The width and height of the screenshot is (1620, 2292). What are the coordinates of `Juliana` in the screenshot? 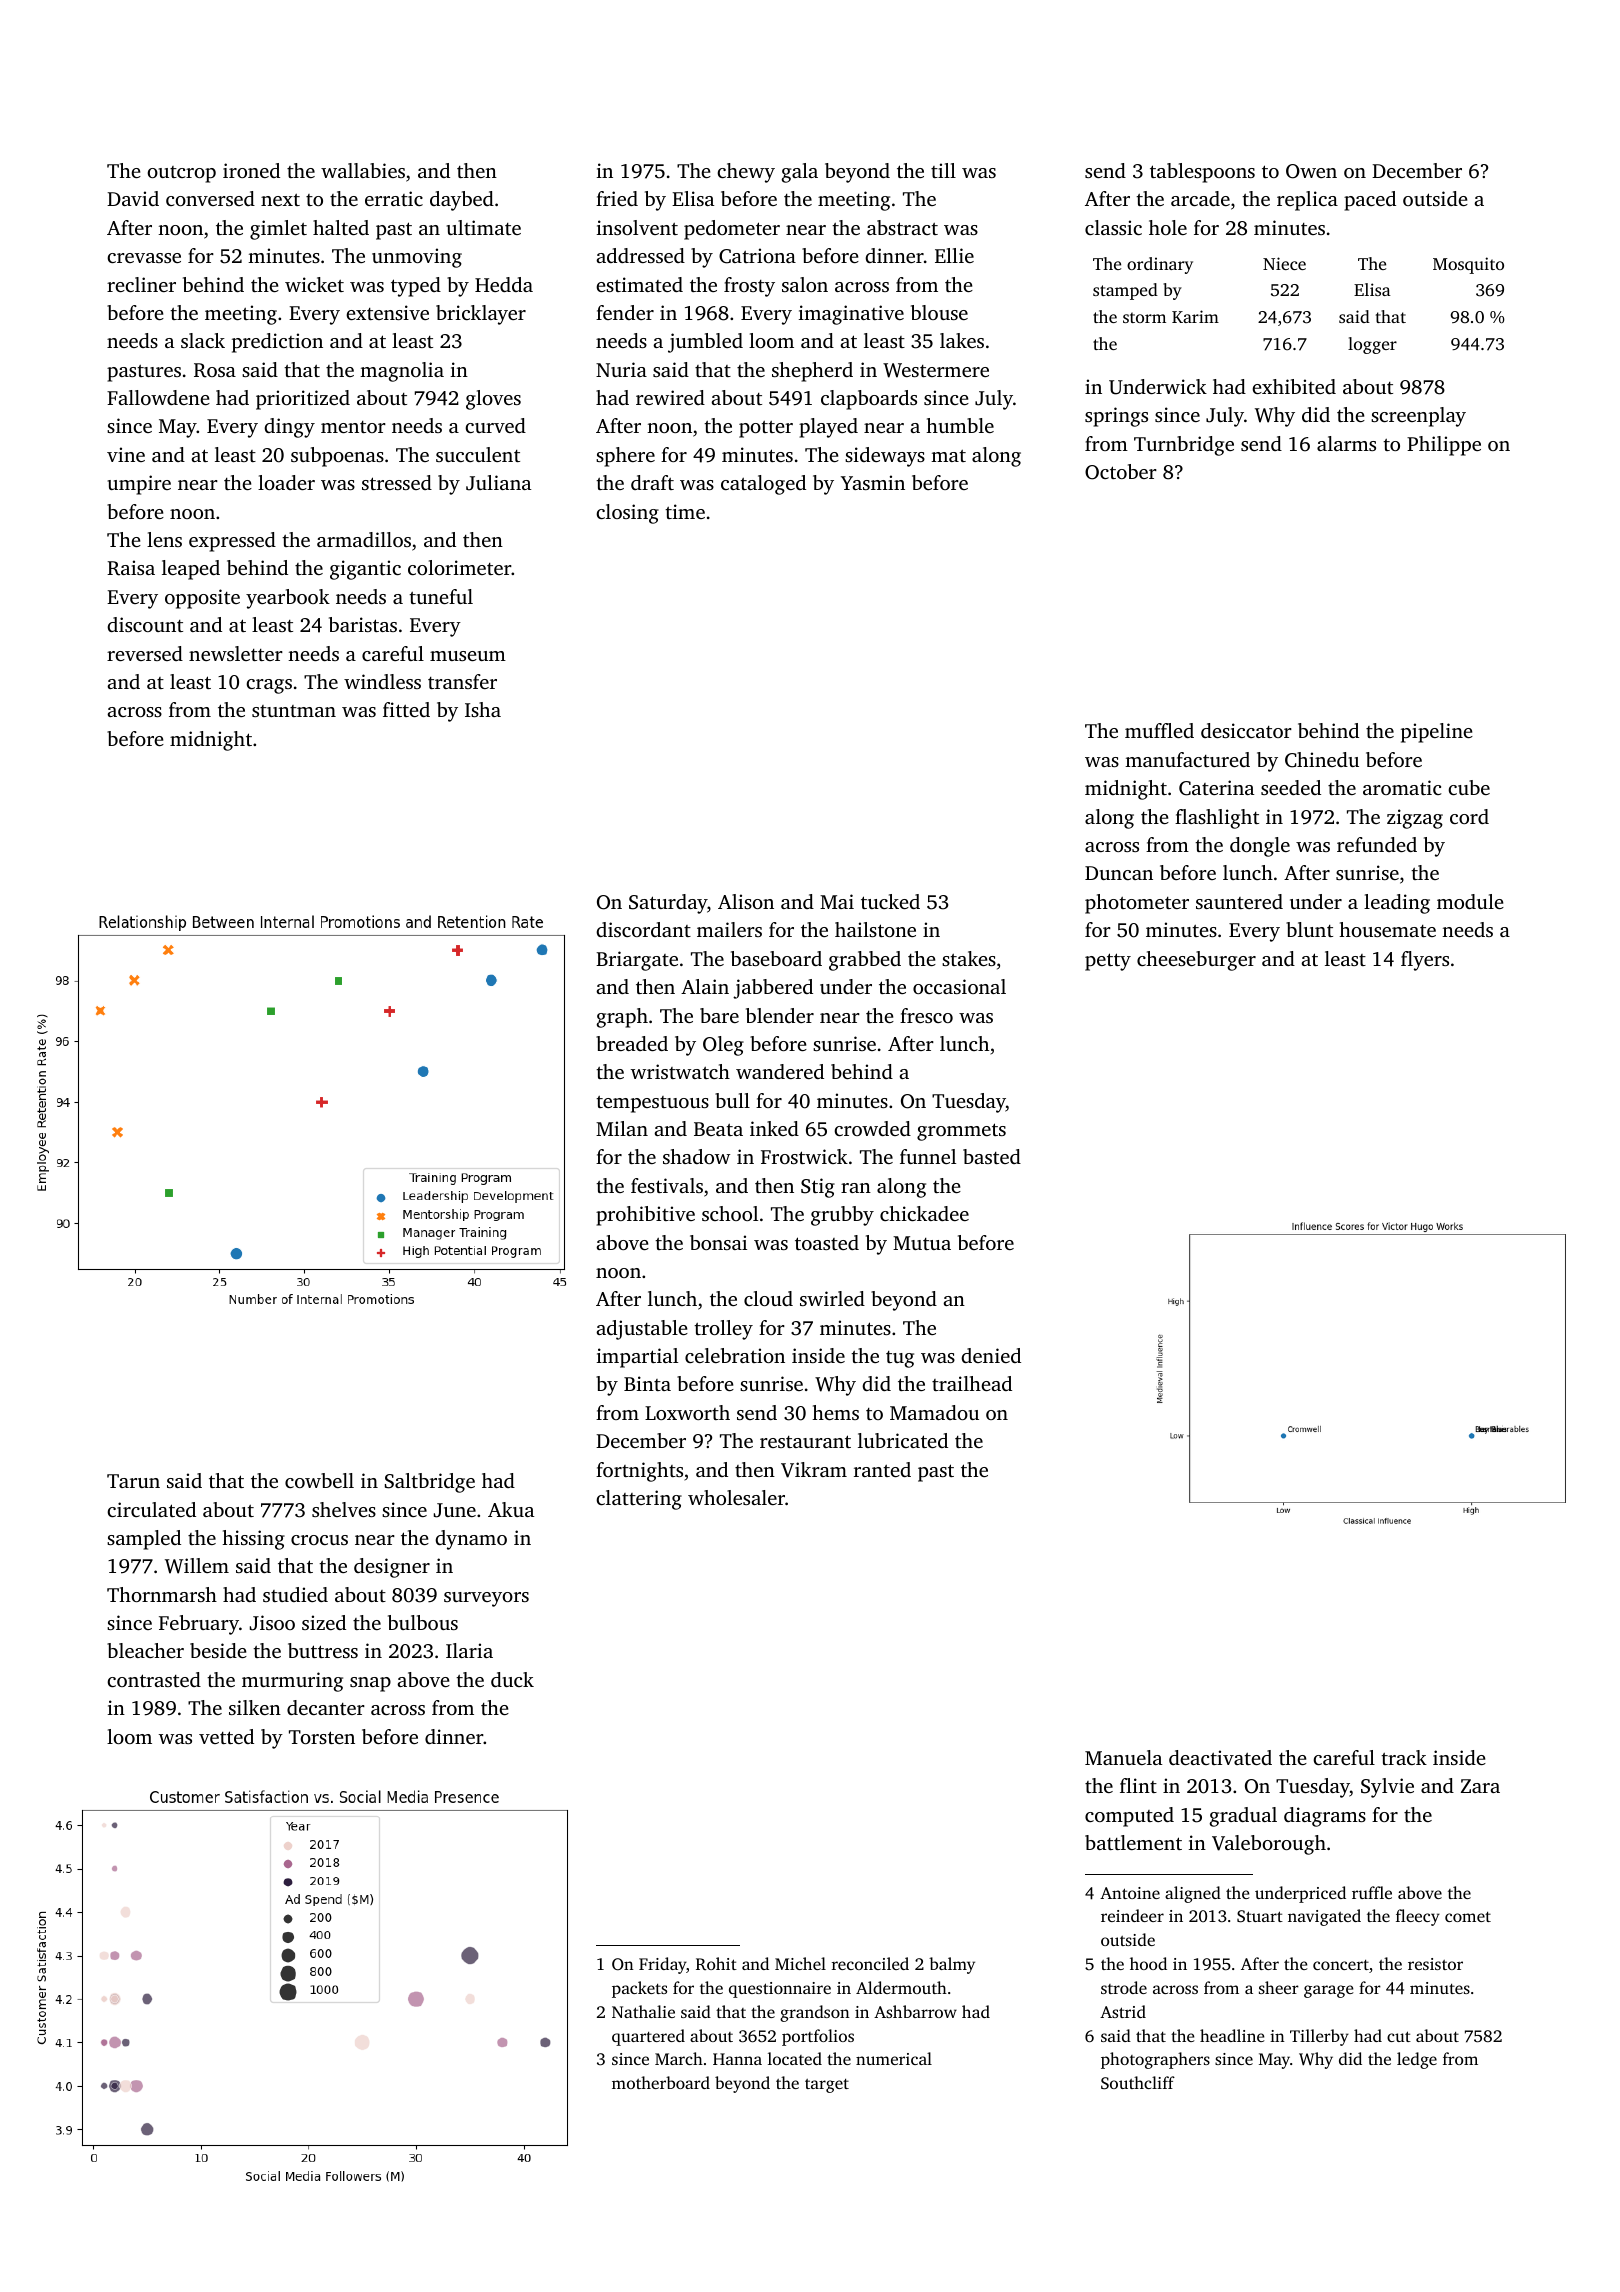 It's located at (498, 483).
